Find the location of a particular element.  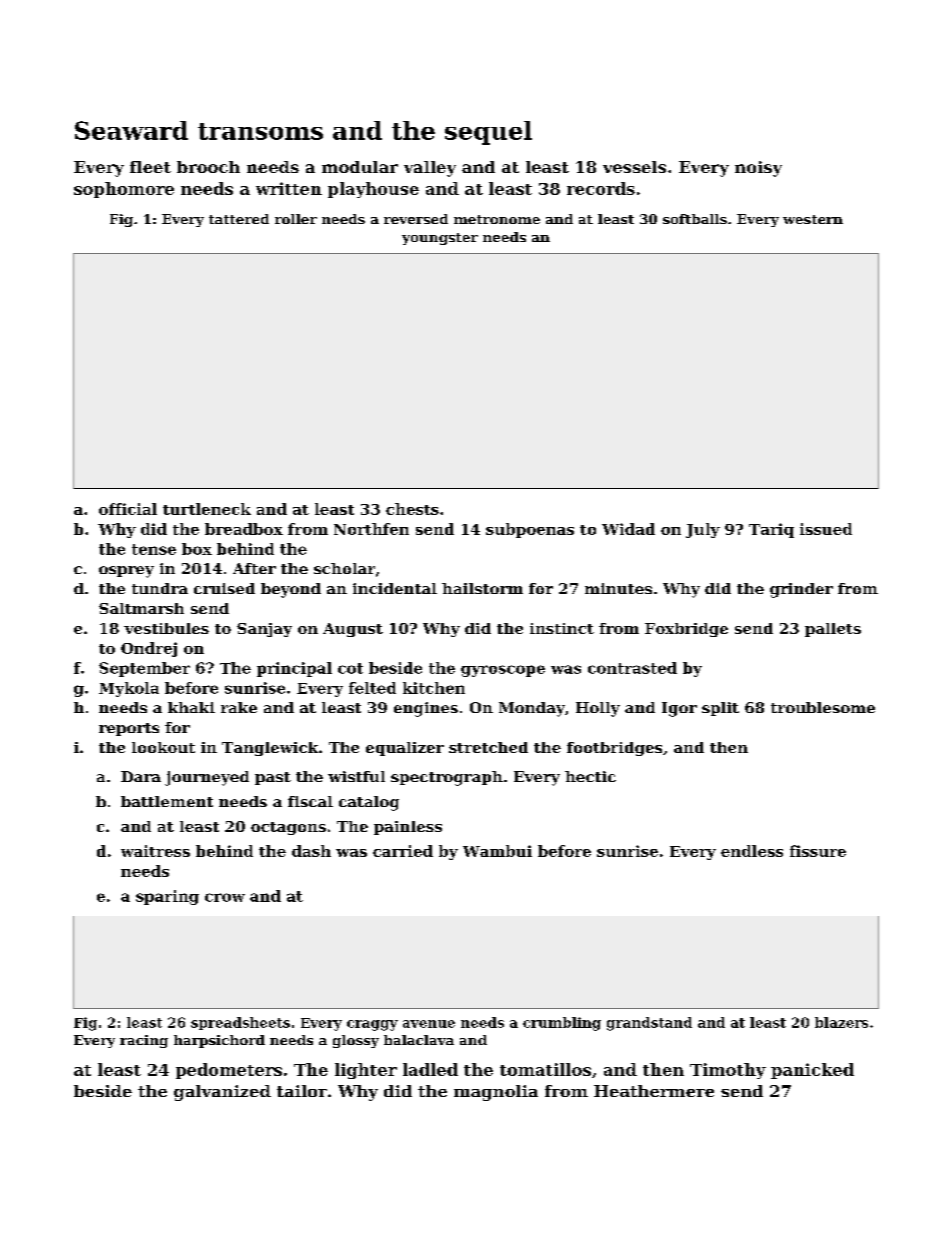

Wambui is located at coordinates (497, 851).
